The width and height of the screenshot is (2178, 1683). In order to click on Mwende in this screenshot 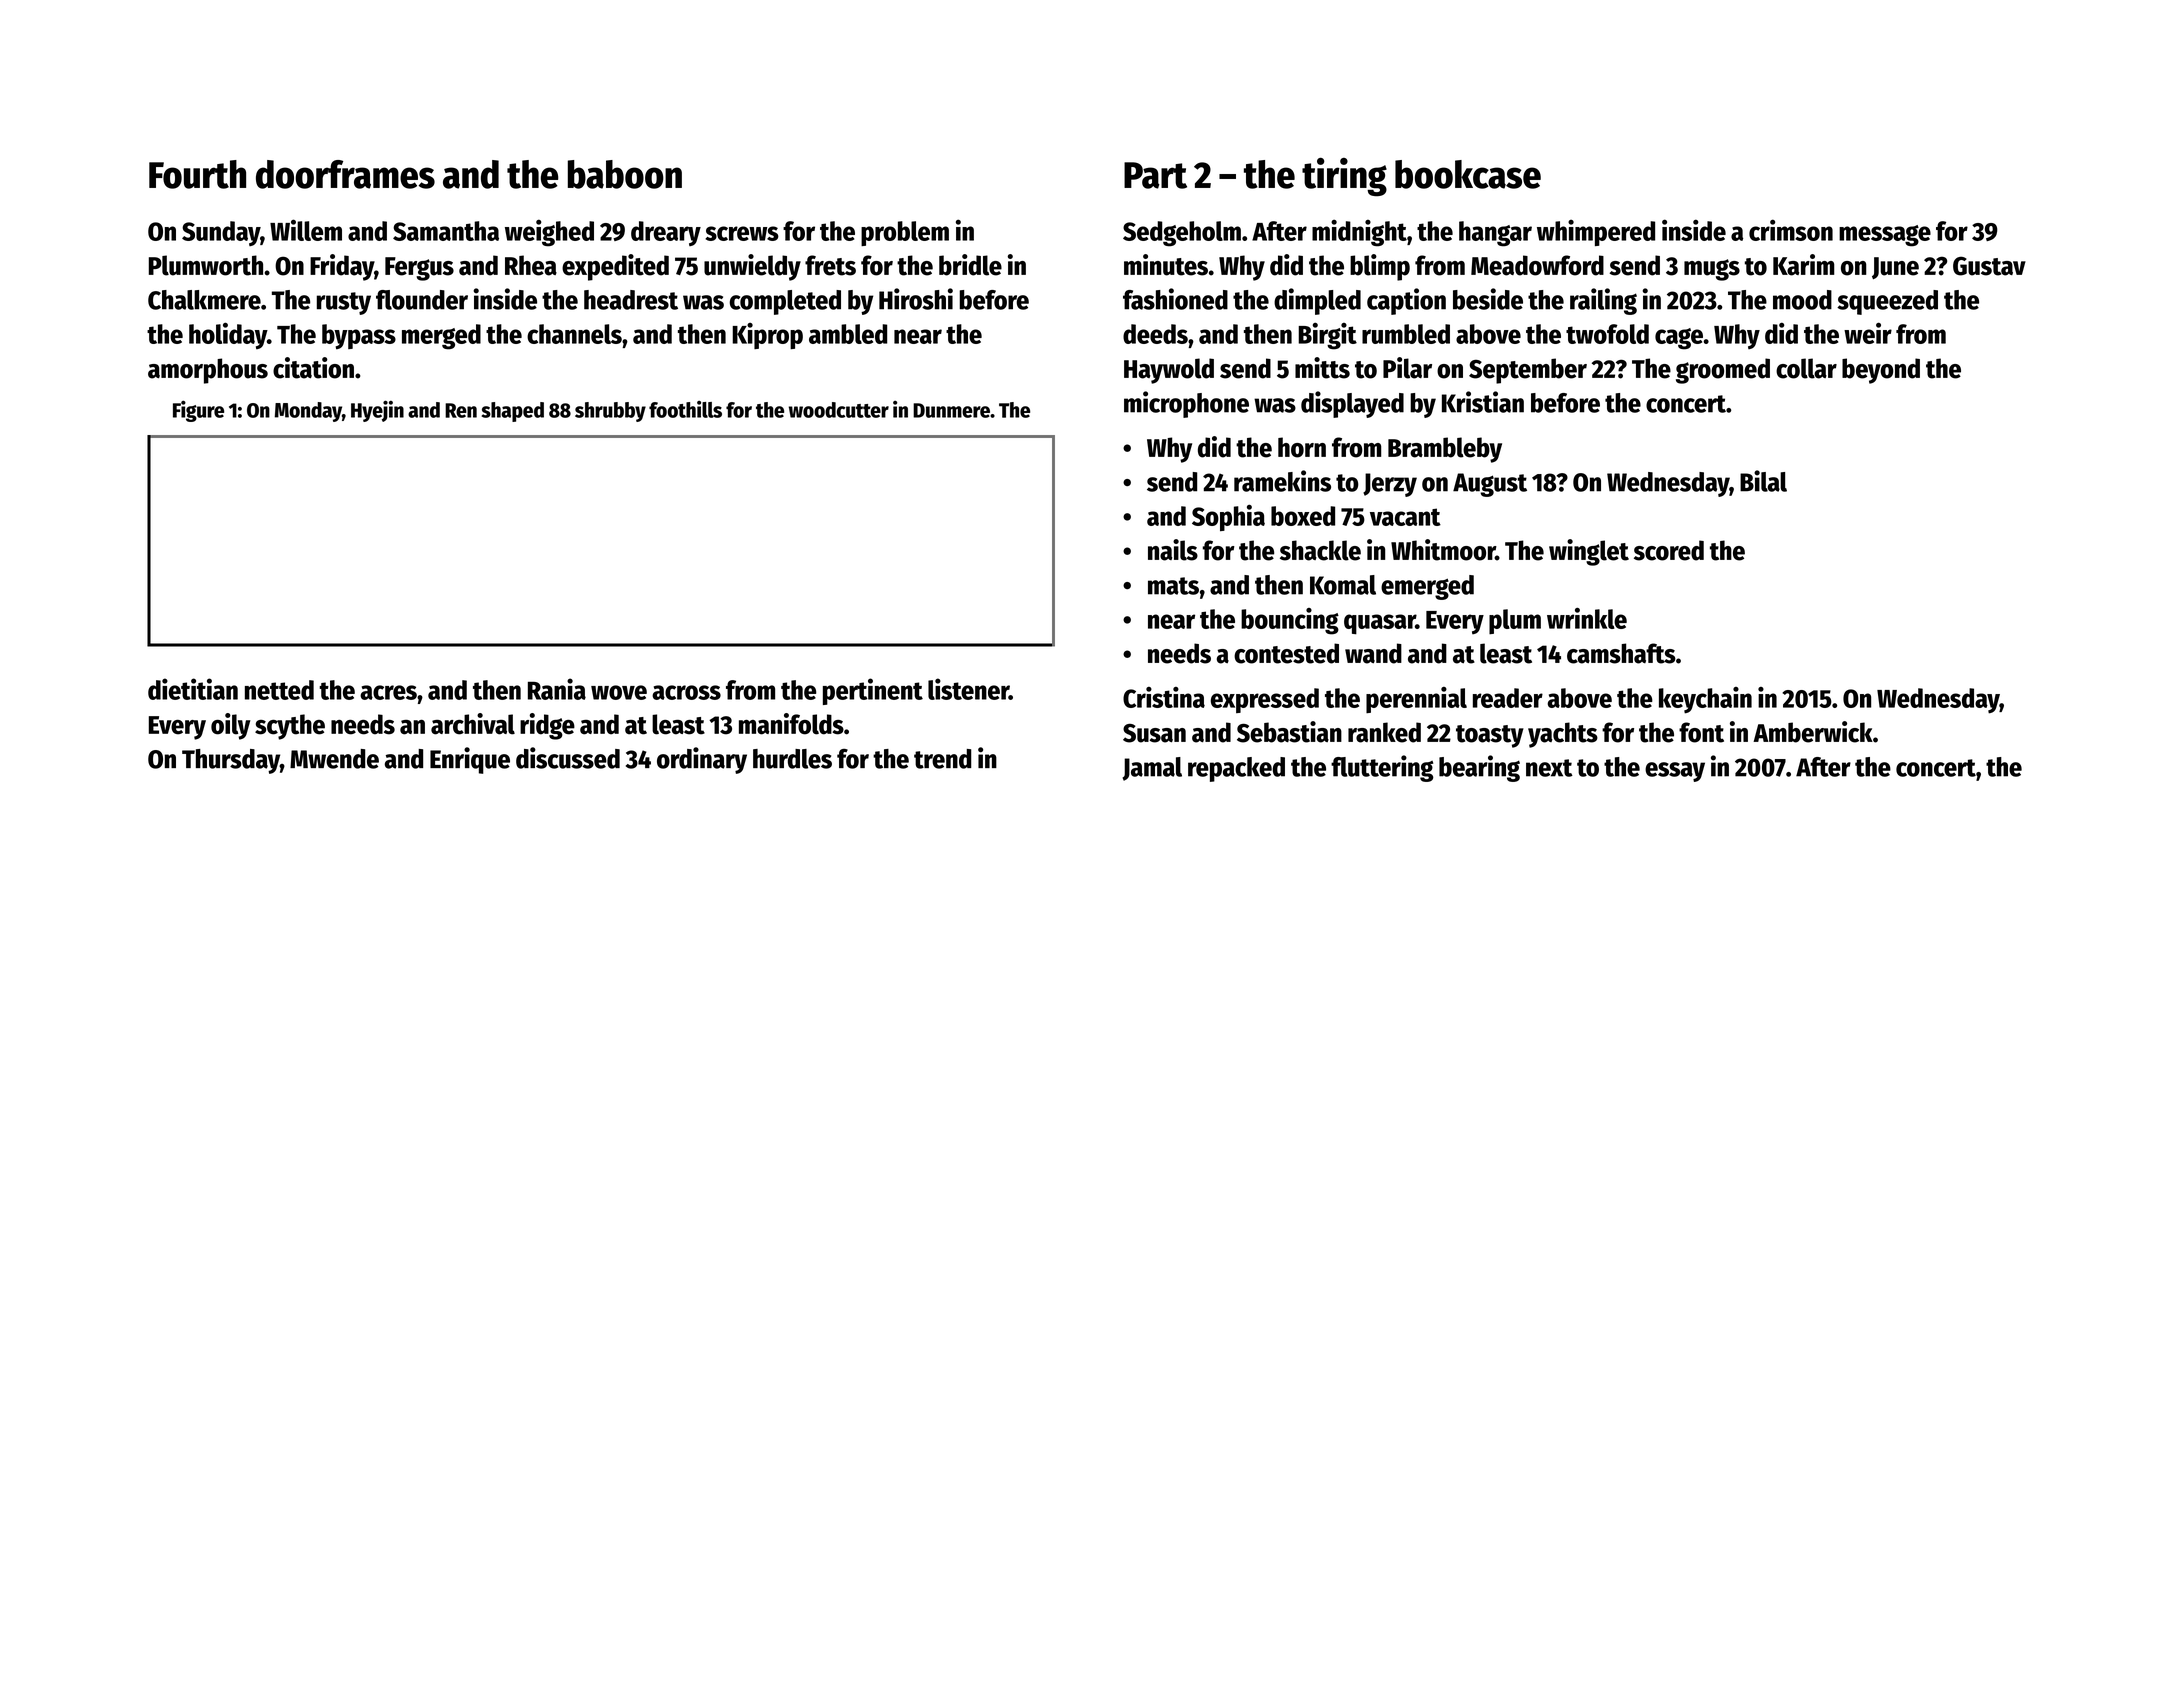, I will do `click(334, 759)`.
